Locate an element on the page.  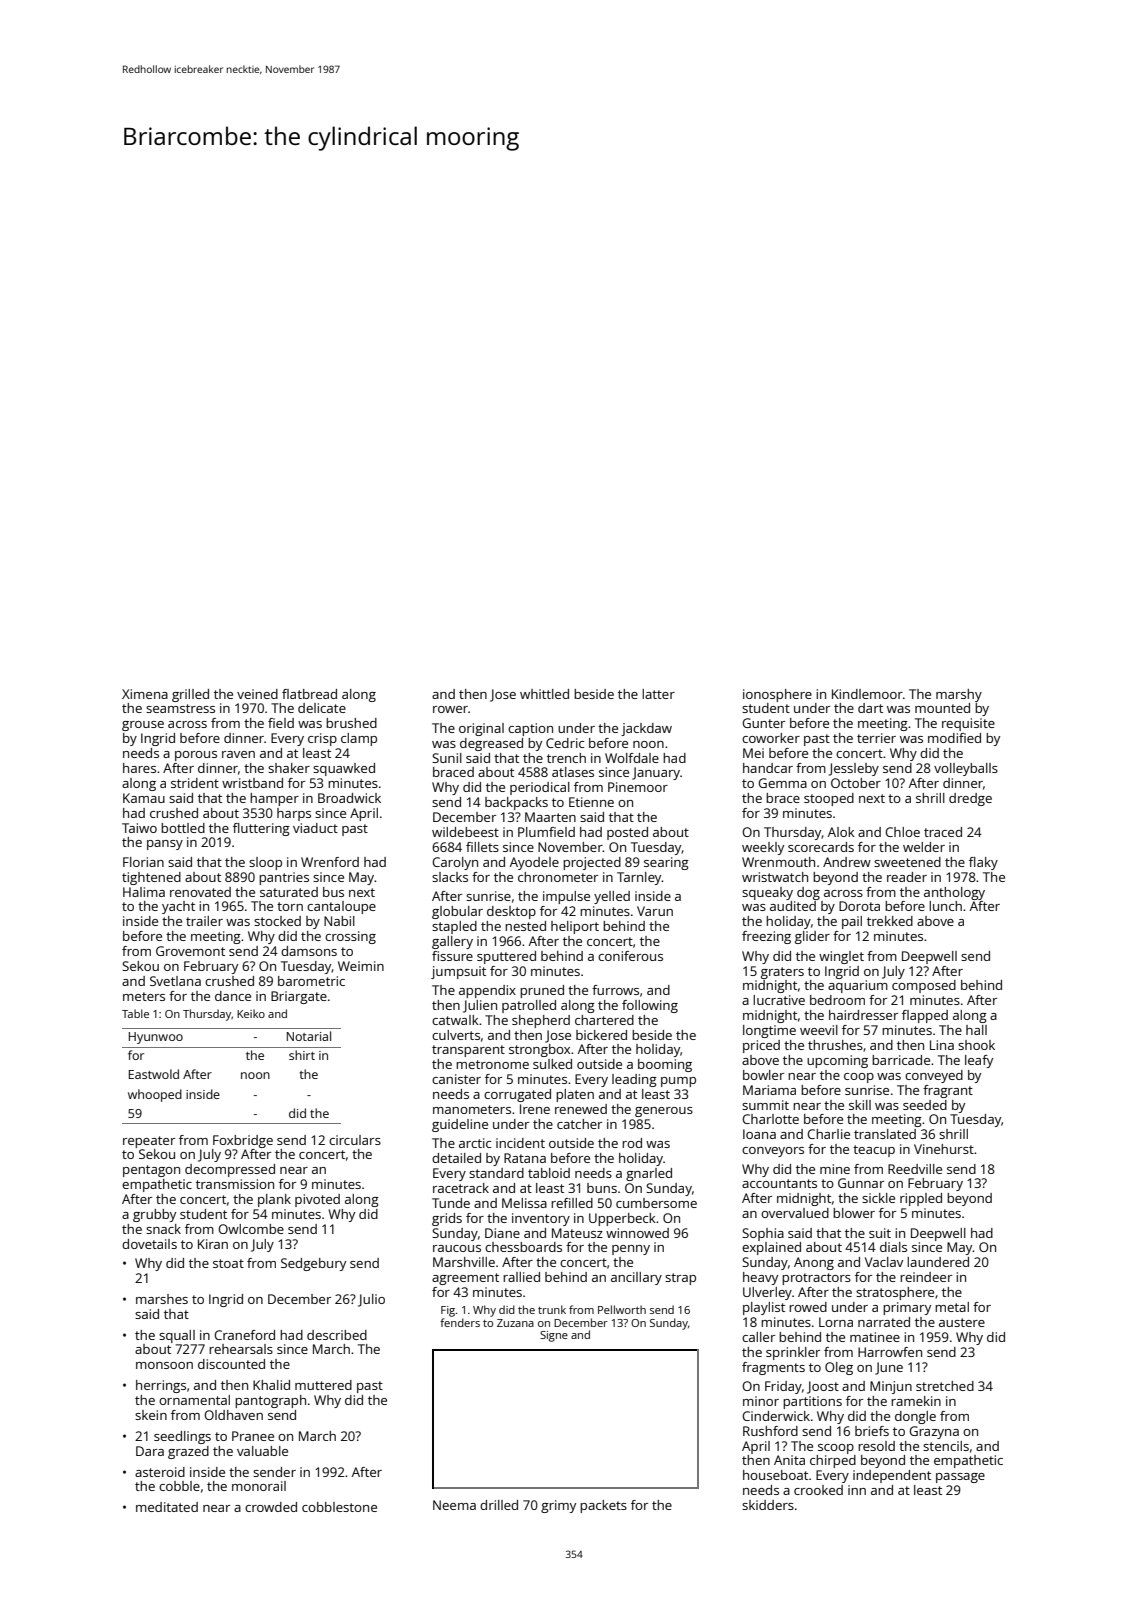
stretched is located at coordinates (945, 1386).
